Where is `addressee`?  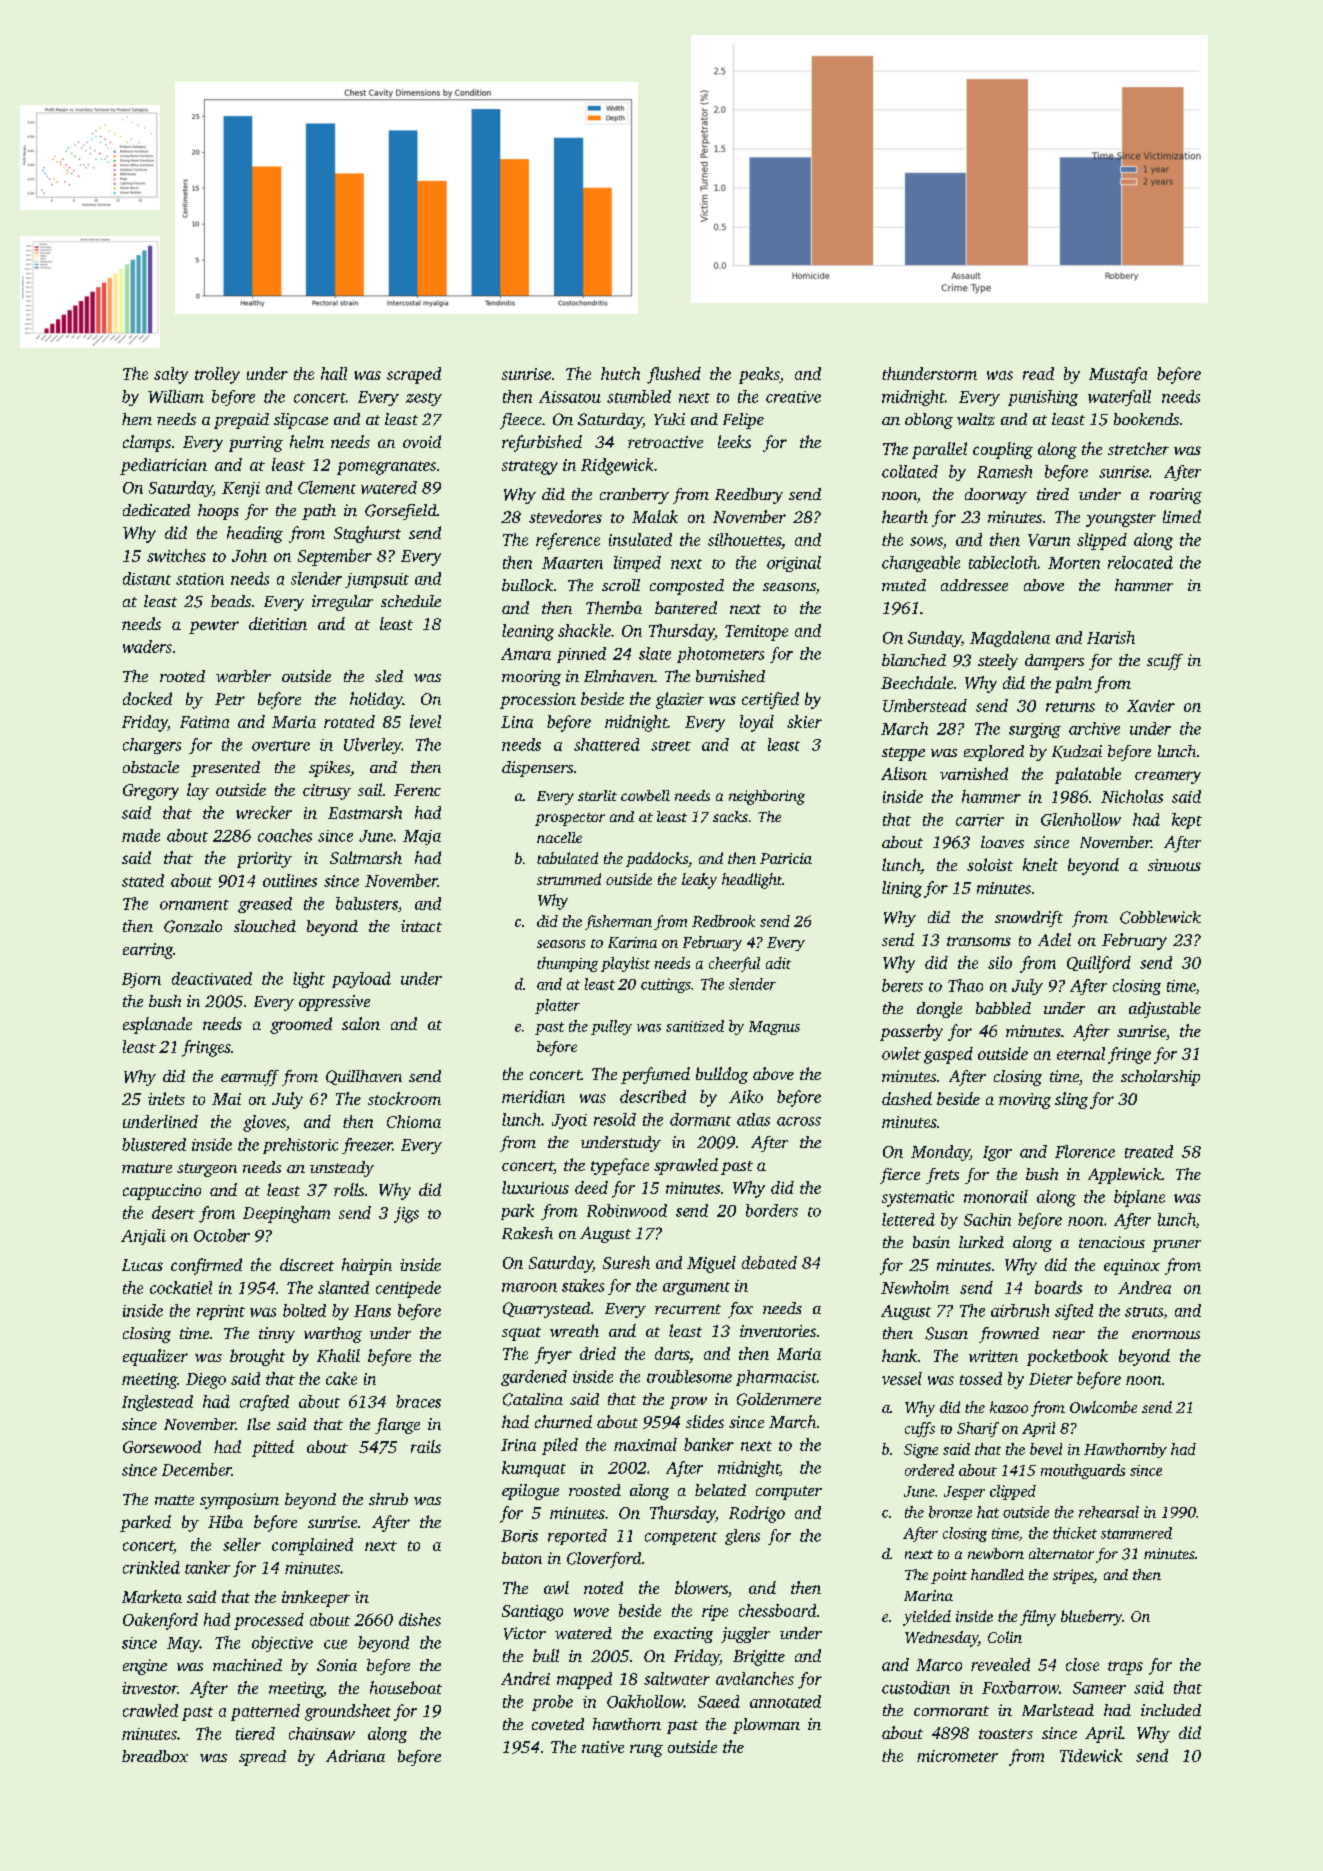
addressee is located at coordinates (974, 585).
